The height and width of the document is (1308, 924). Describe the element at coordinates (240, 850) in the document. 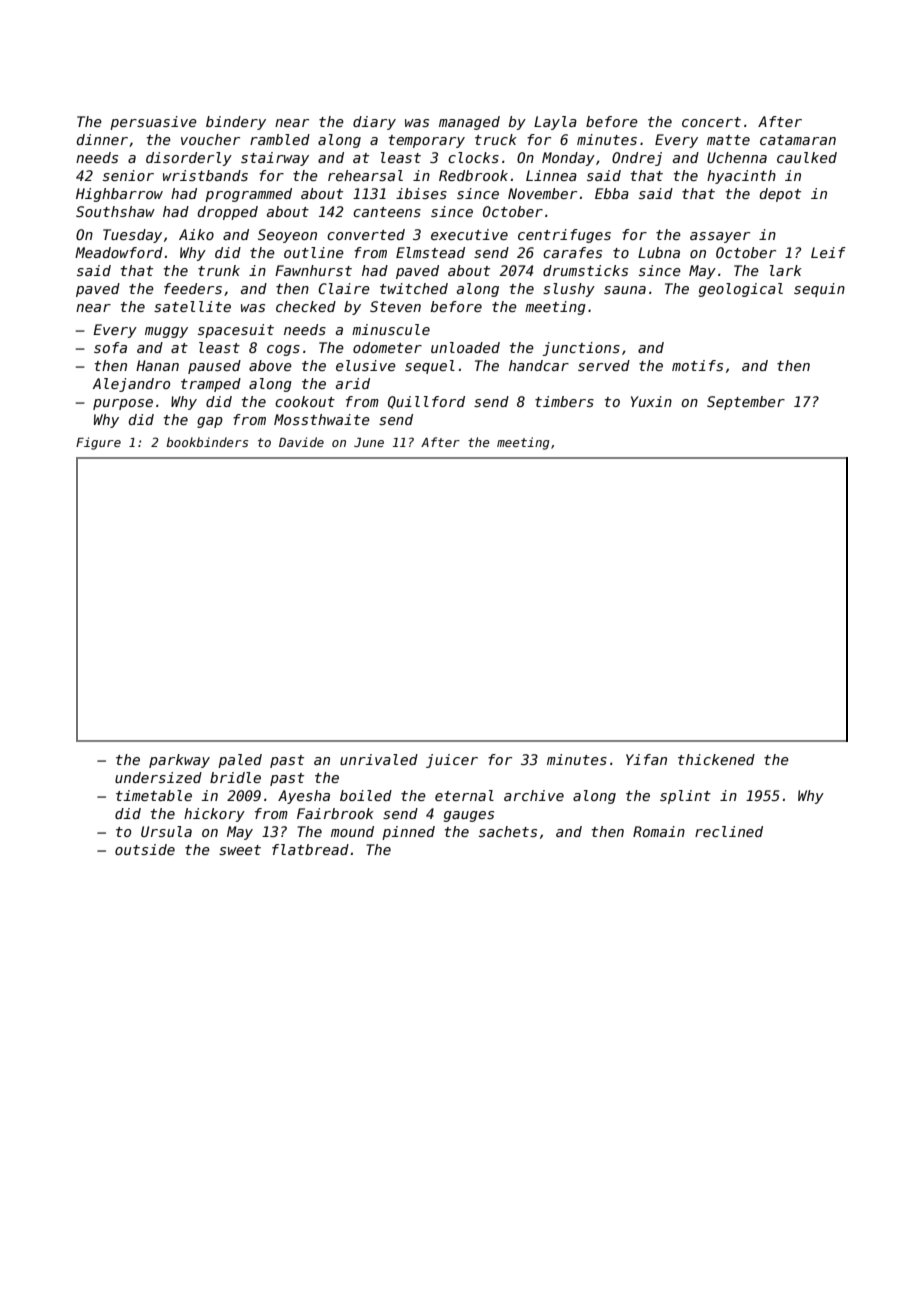

I see `sweet` at that location.
